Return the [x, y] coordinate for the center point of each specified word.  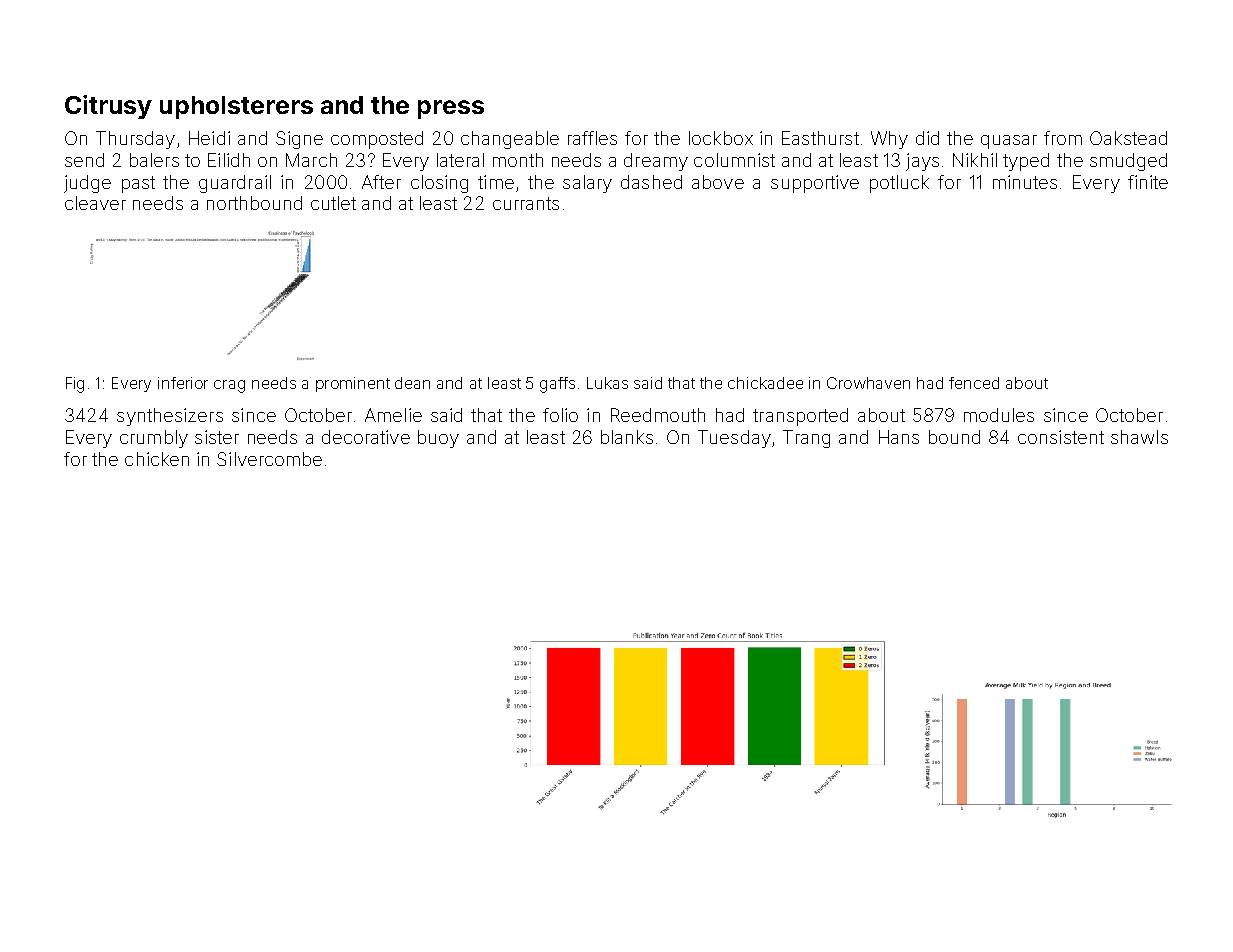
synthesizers [170, 417]
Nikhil [975, 160]
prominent [353, 384]
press [451, 109]
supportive [815, 184]
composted [377, 140]
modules [999, 415]
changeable [510, 140]
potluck [899, 184]
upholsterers [236, 107]
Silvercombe [269, 459]
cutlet [333, 203]
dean [412, 383]
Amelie [393, 415]
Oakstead [1128, 138]
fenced [974, 383]
